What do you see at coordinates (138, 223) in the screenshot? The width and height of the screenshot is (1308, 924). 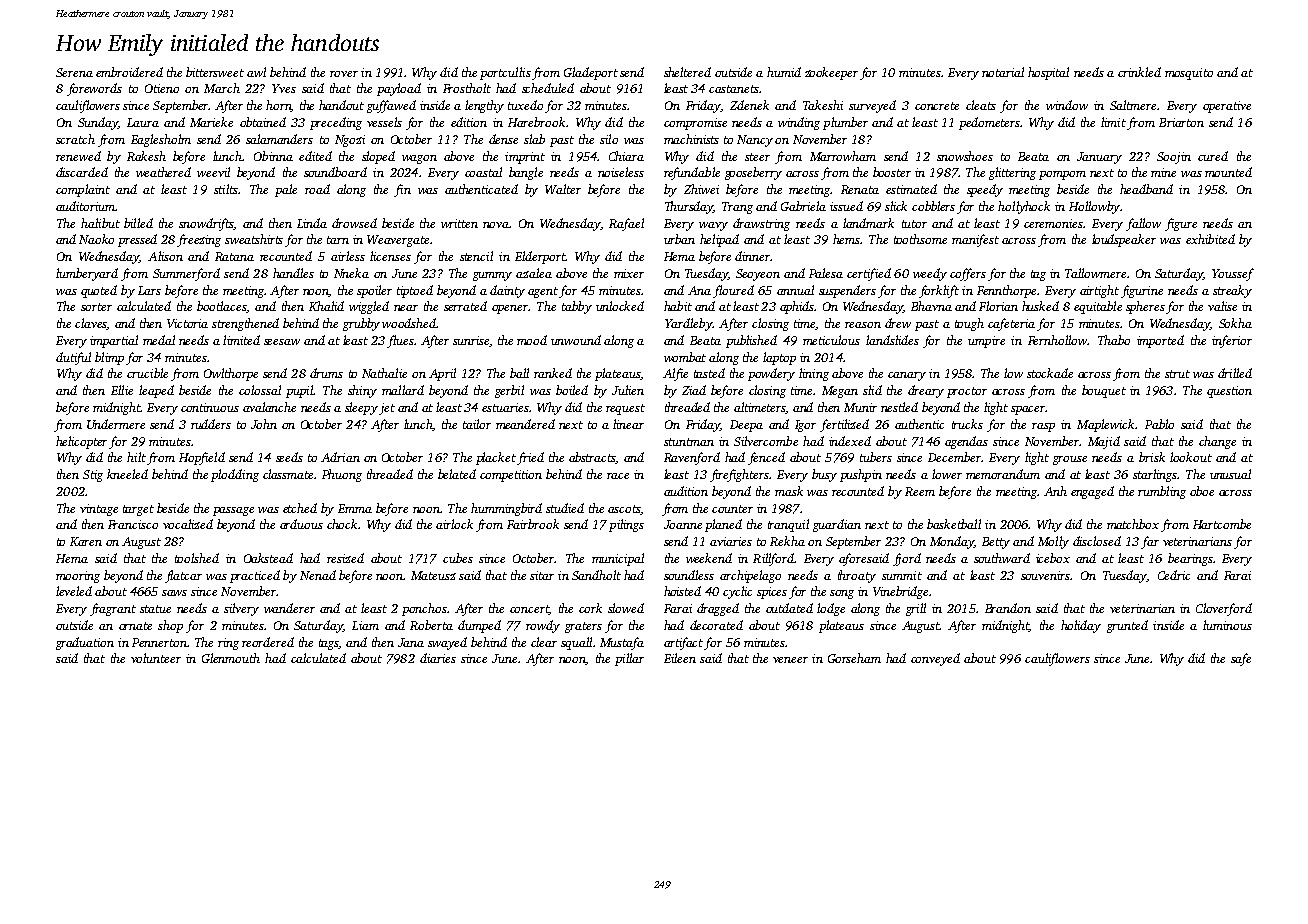 I see `billed` at bounding box center [138, 223].
